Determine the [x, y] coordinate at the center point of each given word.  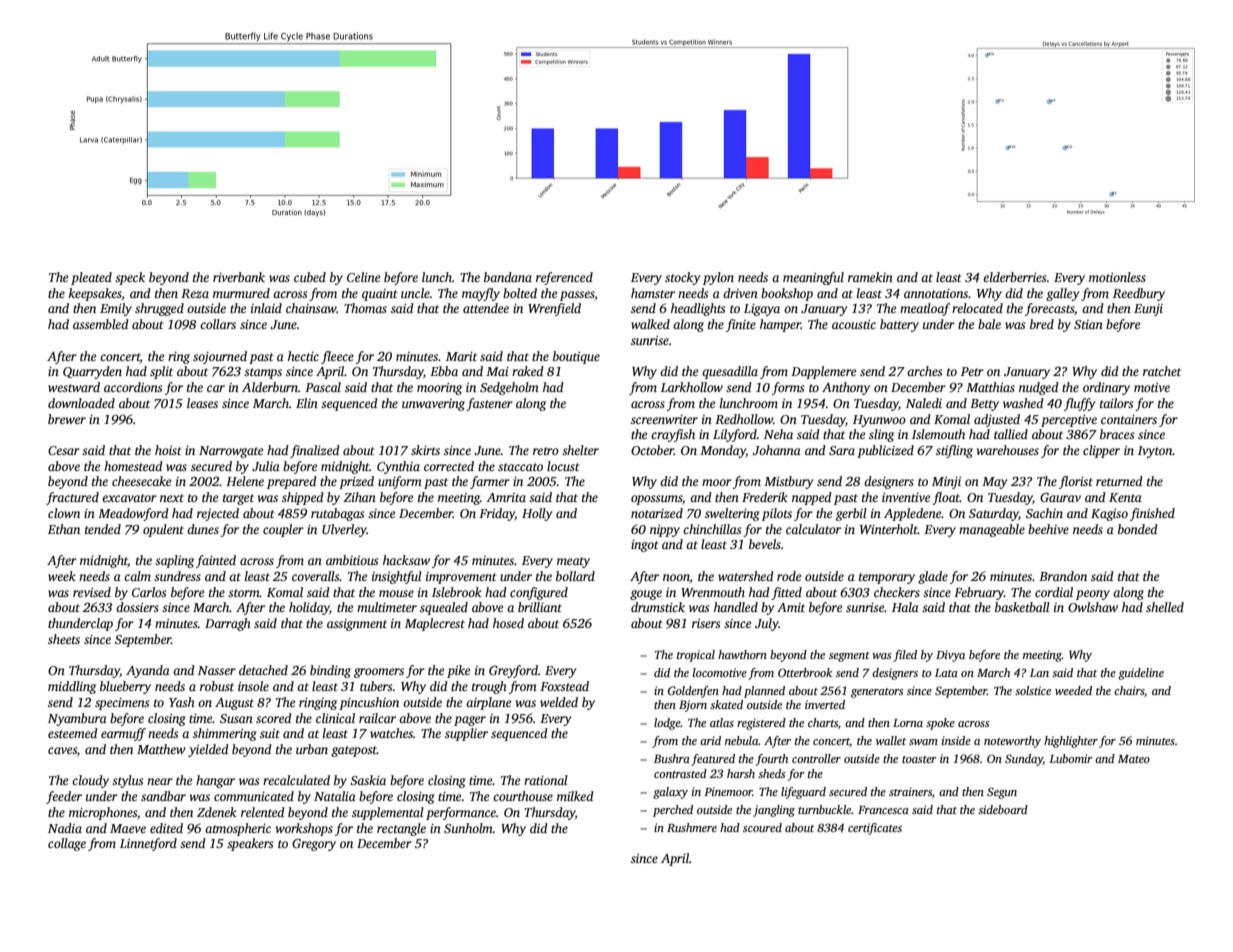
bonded [1138, 529]
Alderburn [270, 387]
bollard [575, 576]
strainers [910, 791]
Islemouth [938, 434]
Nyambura [77, 719]
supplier [466, 734]
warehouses [1008, 450]
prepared [292, 482]
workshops [304, 829]
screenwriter [664, 419]
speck [130, 278]
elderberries [1014, 277]
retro [546, 451]
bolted [520, 293]
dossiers [137, 607]
